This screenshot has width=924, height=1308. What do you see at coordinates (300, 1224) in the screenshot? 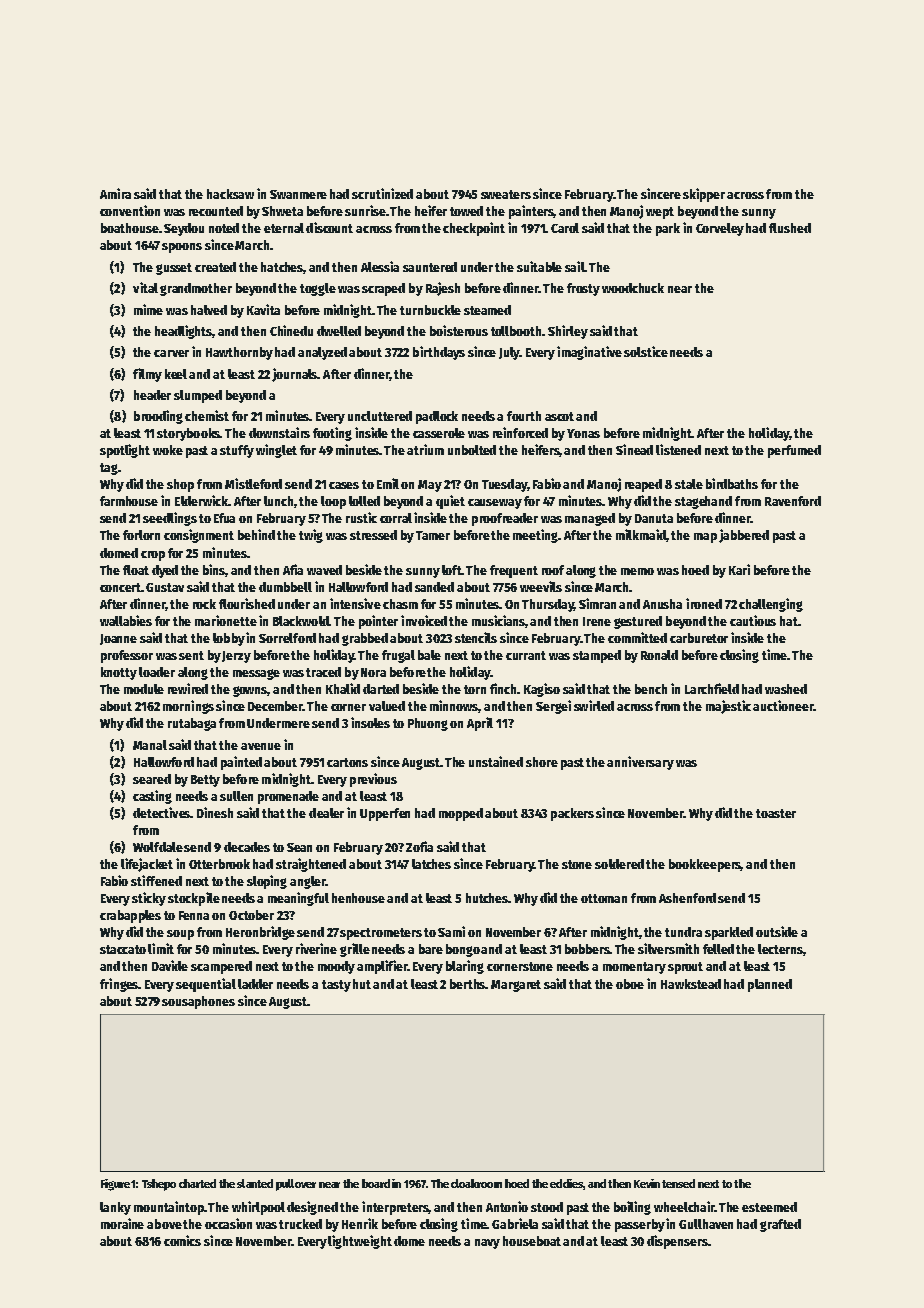
I see `trucked` at bounding box center [300, 1224].
